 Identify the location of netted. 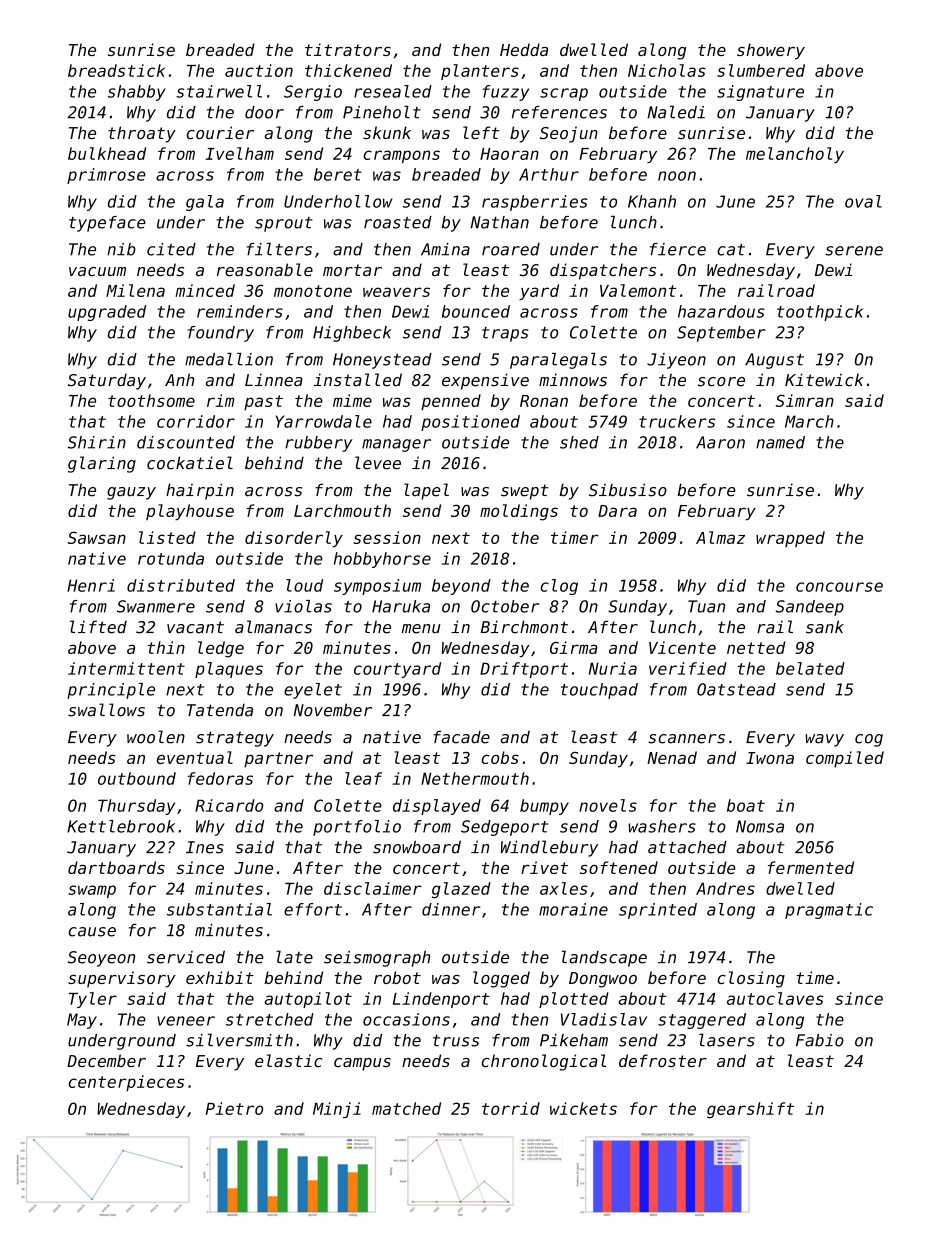
(756, 647).
